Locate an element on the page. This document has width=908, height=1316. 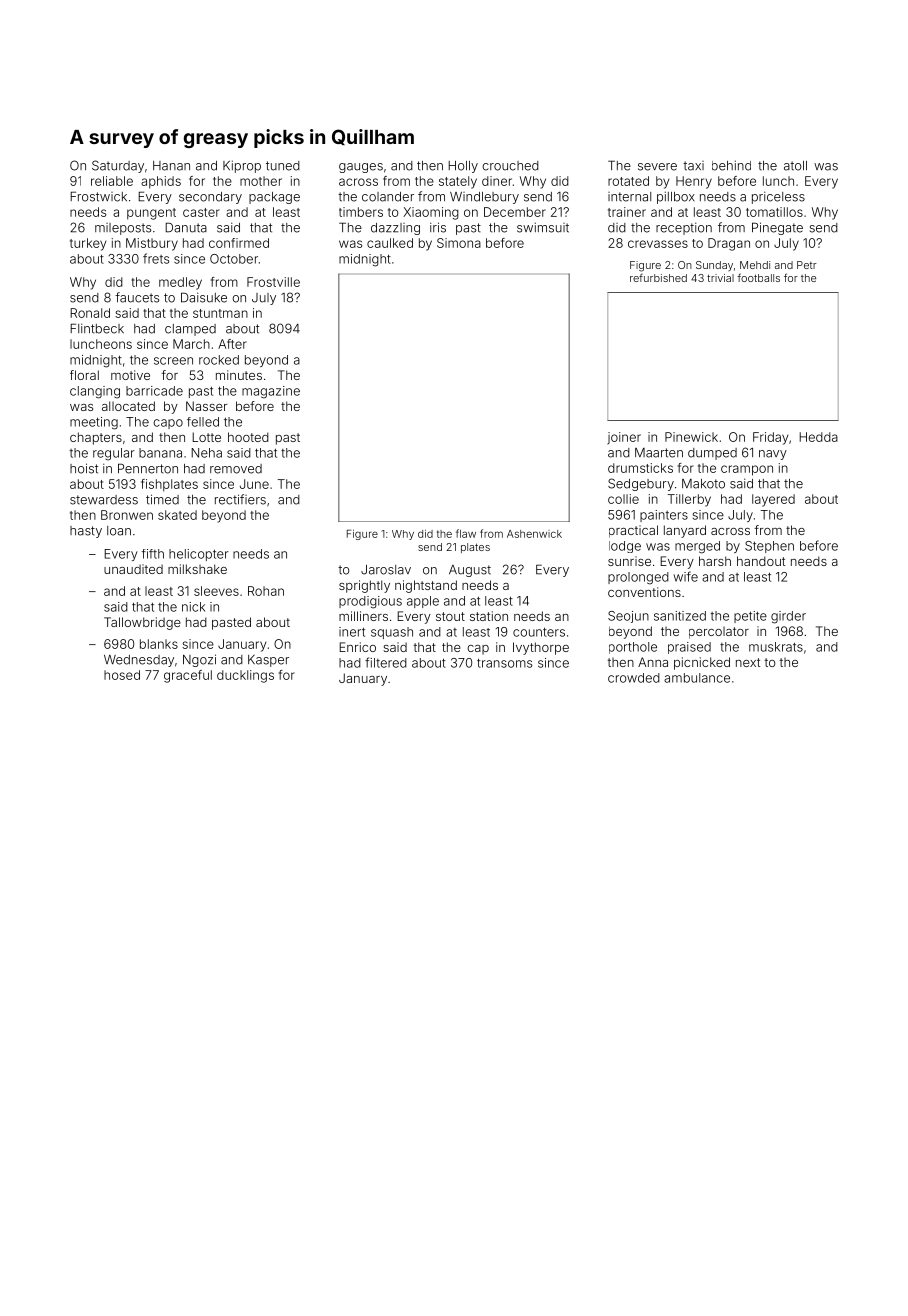
pillbox is located at coordinates (676, 197).
